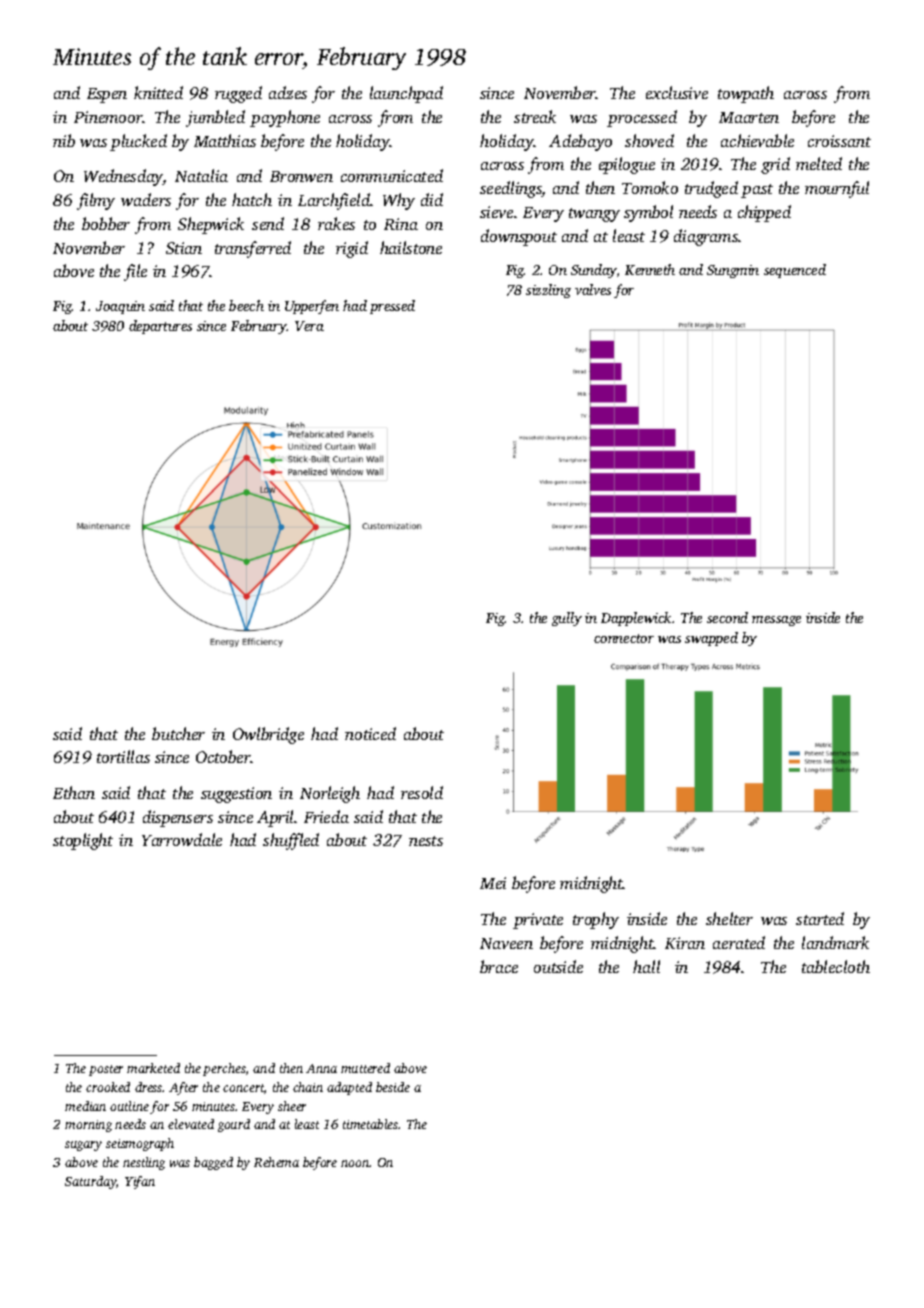  What do you see at coordinates (548, 291) in the page?
I see `sizzling` at bounding box center [548, 291].
